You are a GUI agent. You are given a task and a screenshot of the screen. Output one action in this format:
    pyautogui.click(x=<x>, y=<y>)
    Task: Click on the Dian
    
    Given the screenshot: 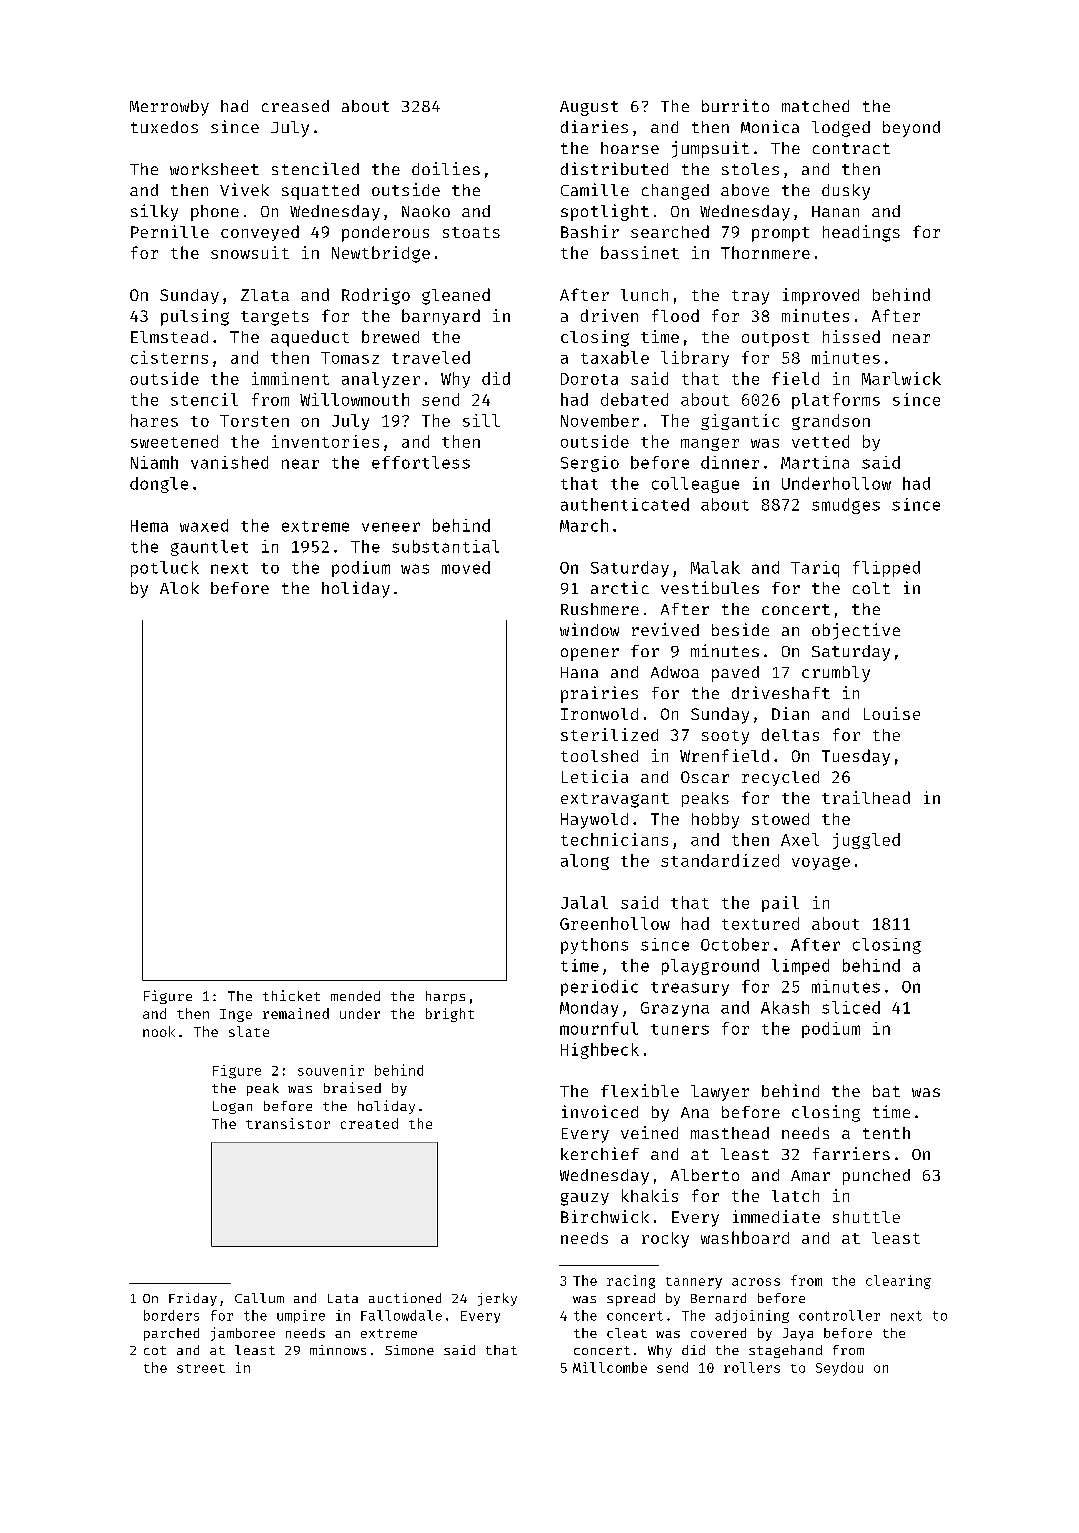 What is the action you would take?
    pyautogui.click(x=790, y=713)
